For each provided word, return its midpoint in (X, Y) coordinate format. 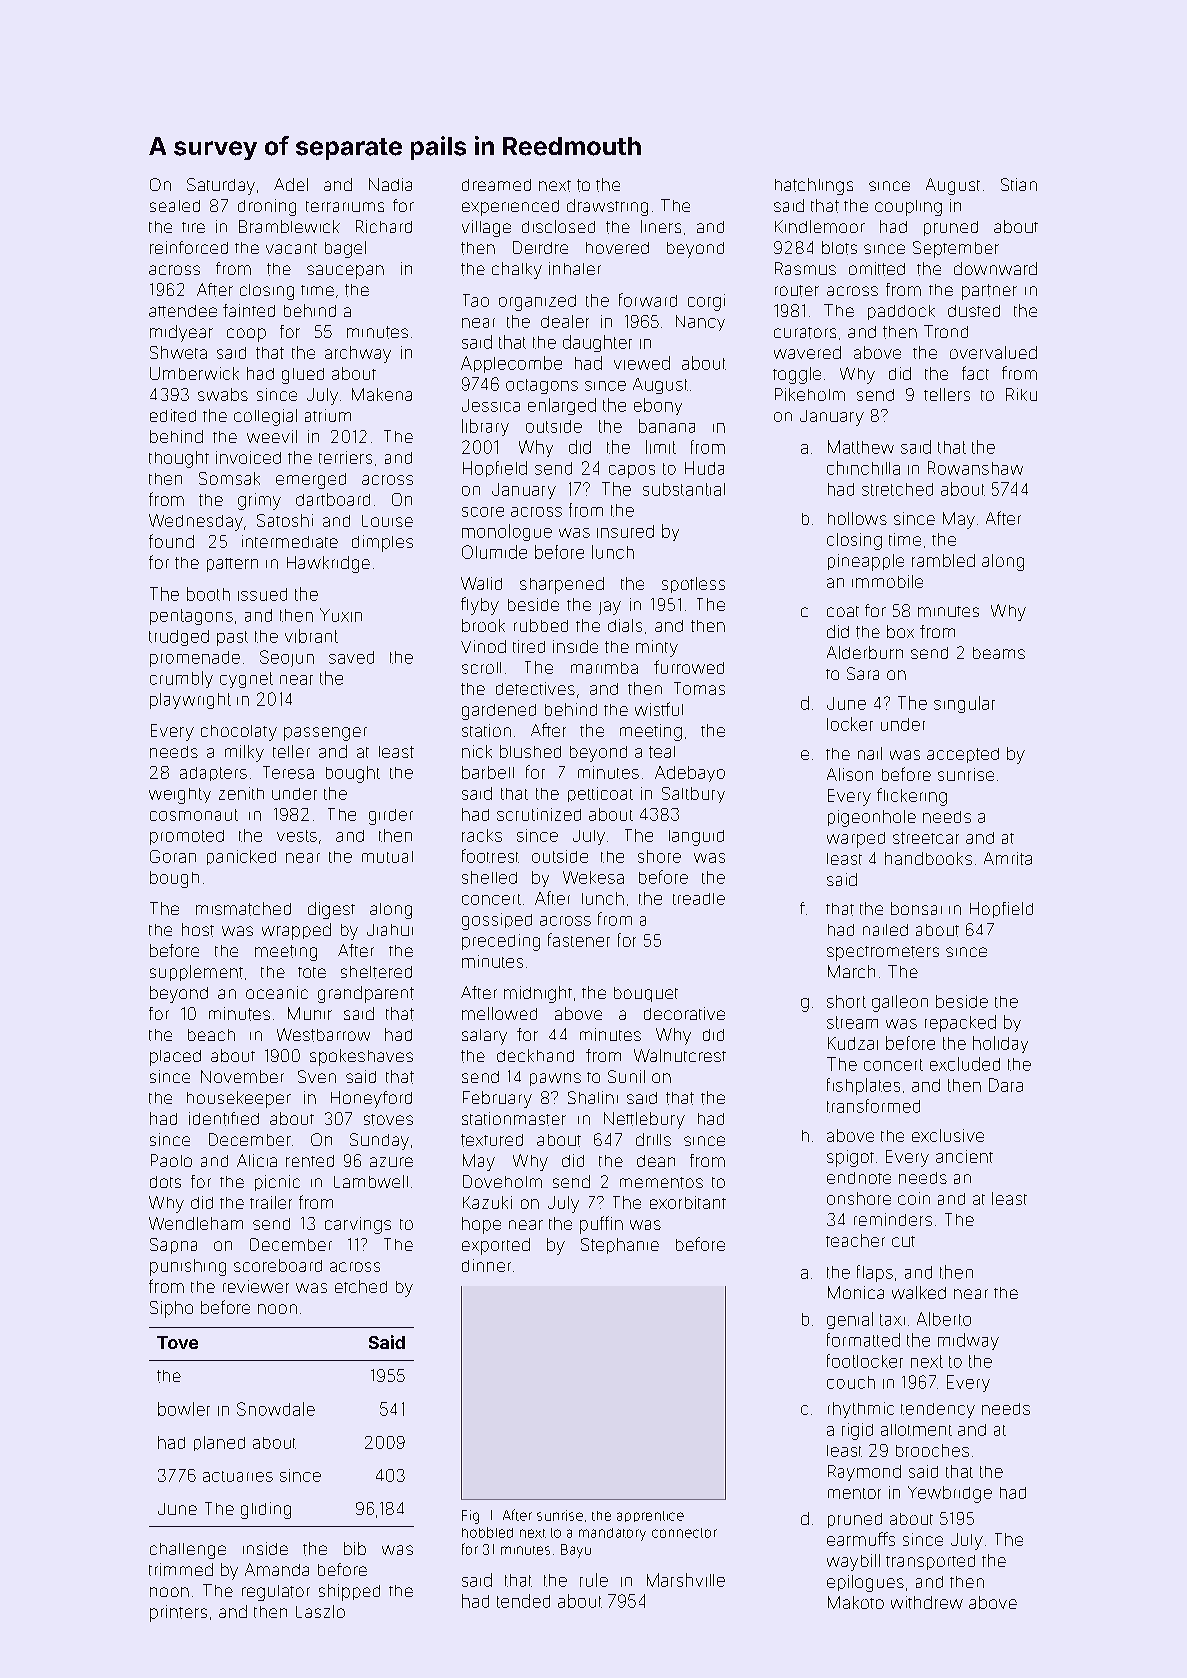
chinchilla (863, 468)
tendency (938, 1410)
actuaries (238, 1476)
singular (964, 704)
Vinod (483, 646)
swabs (223, 394)
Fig (470, 1517)
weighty (180, 796)
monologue (507, 532)
